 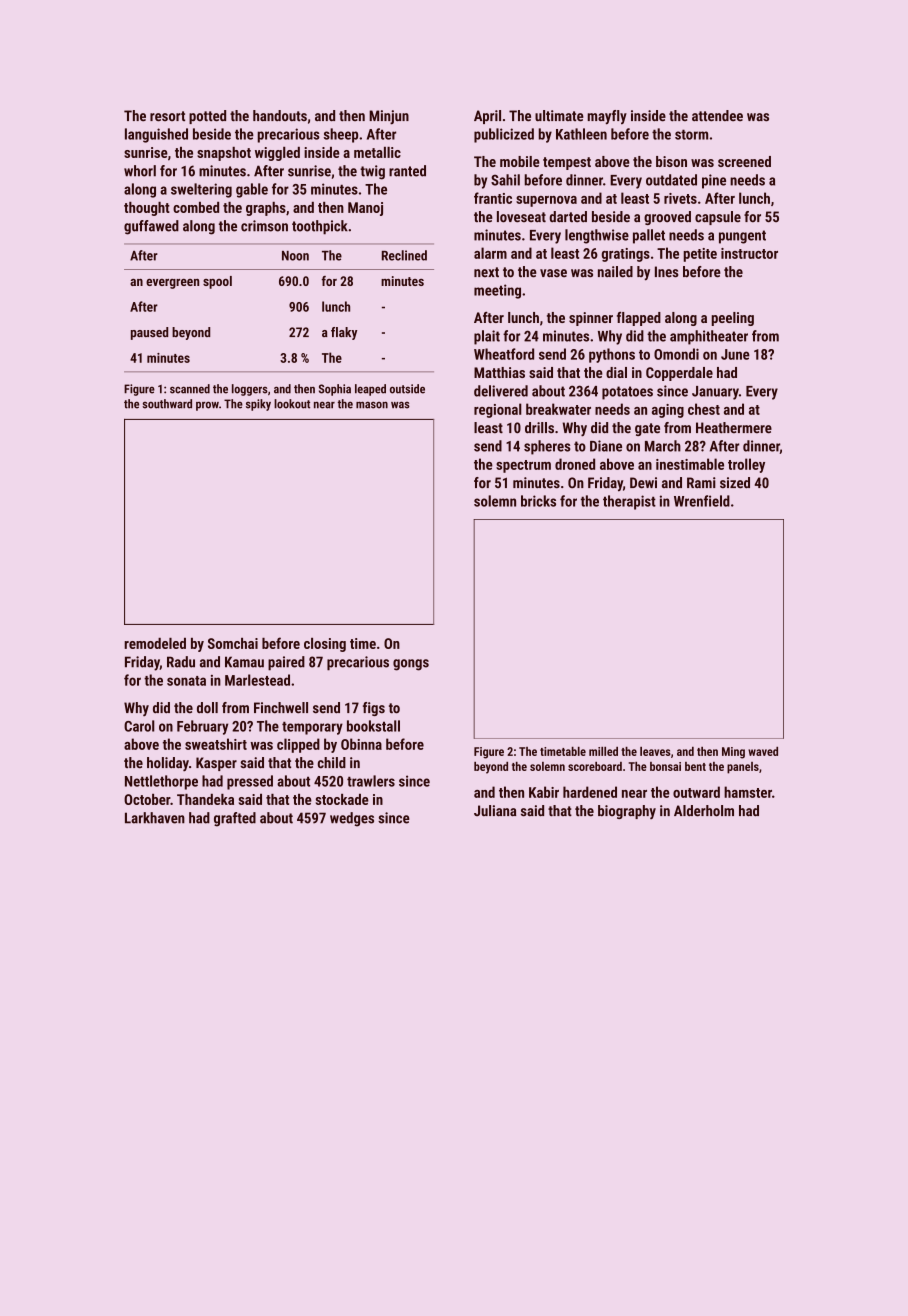 I want to click on metallic, so click(x=377, y=152).
